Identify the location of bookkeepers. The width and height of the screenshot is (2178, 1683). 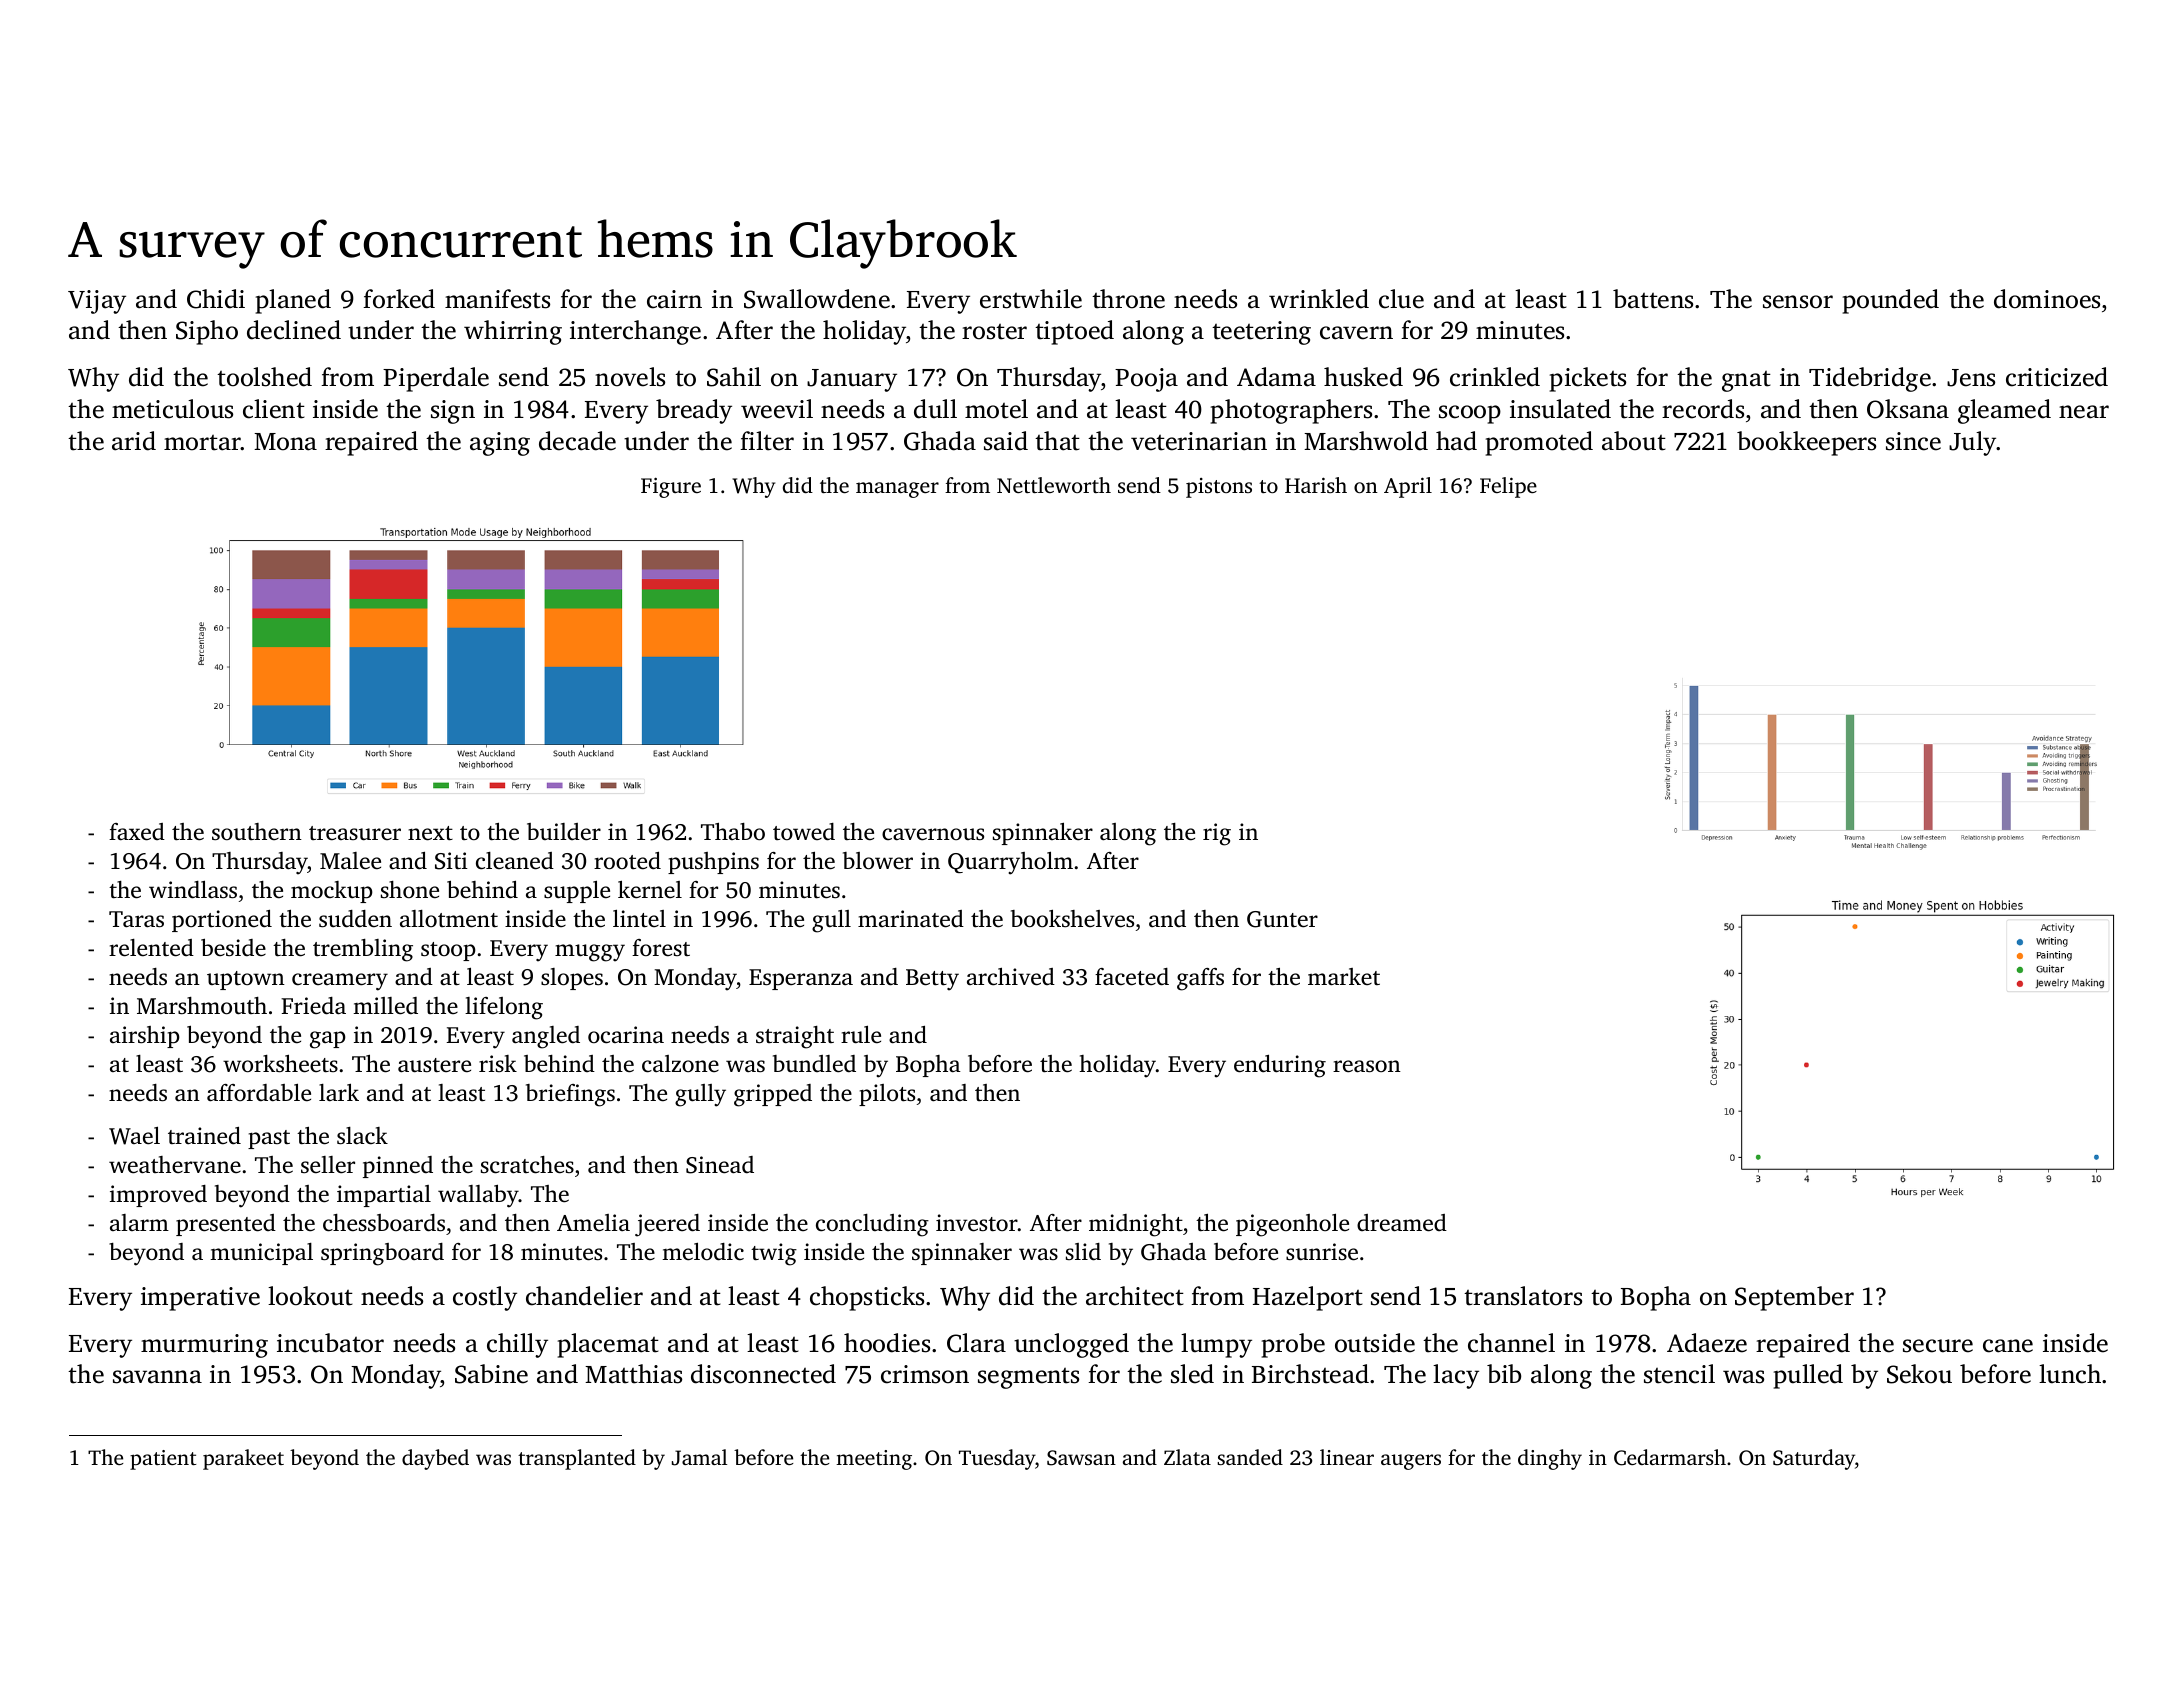
(1806, 443).
